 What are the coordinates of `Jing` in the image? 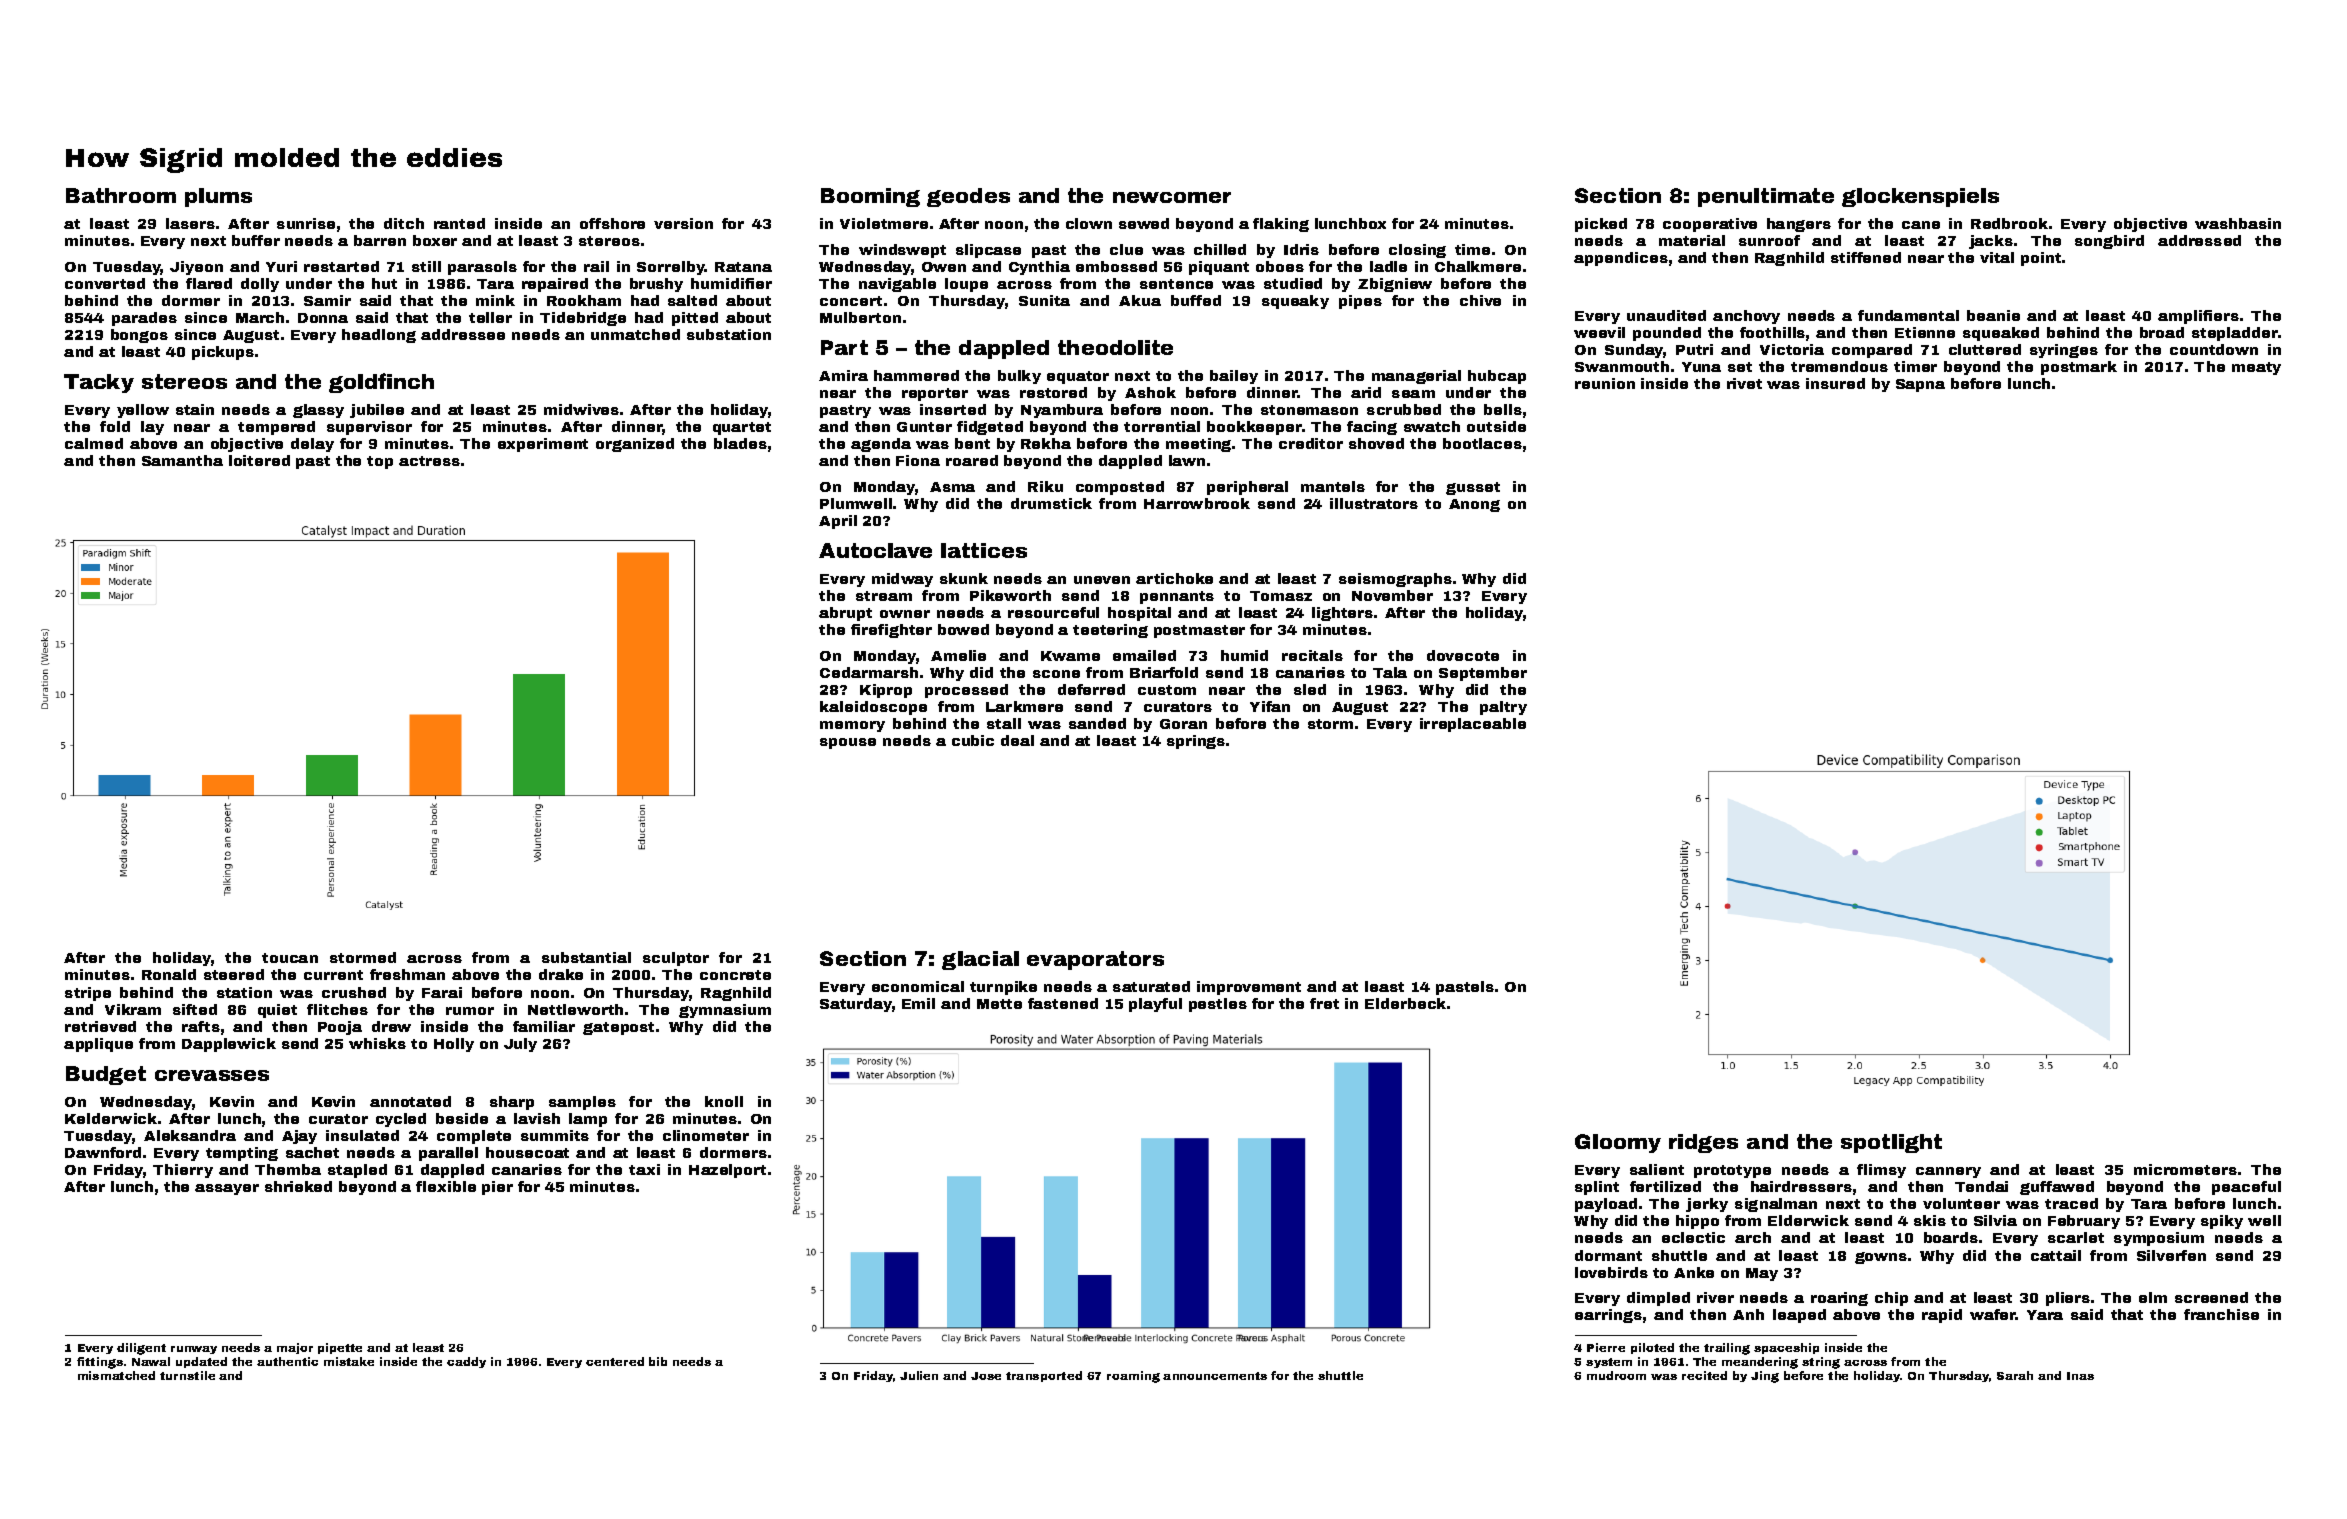 It's located at (1765, 1377).
